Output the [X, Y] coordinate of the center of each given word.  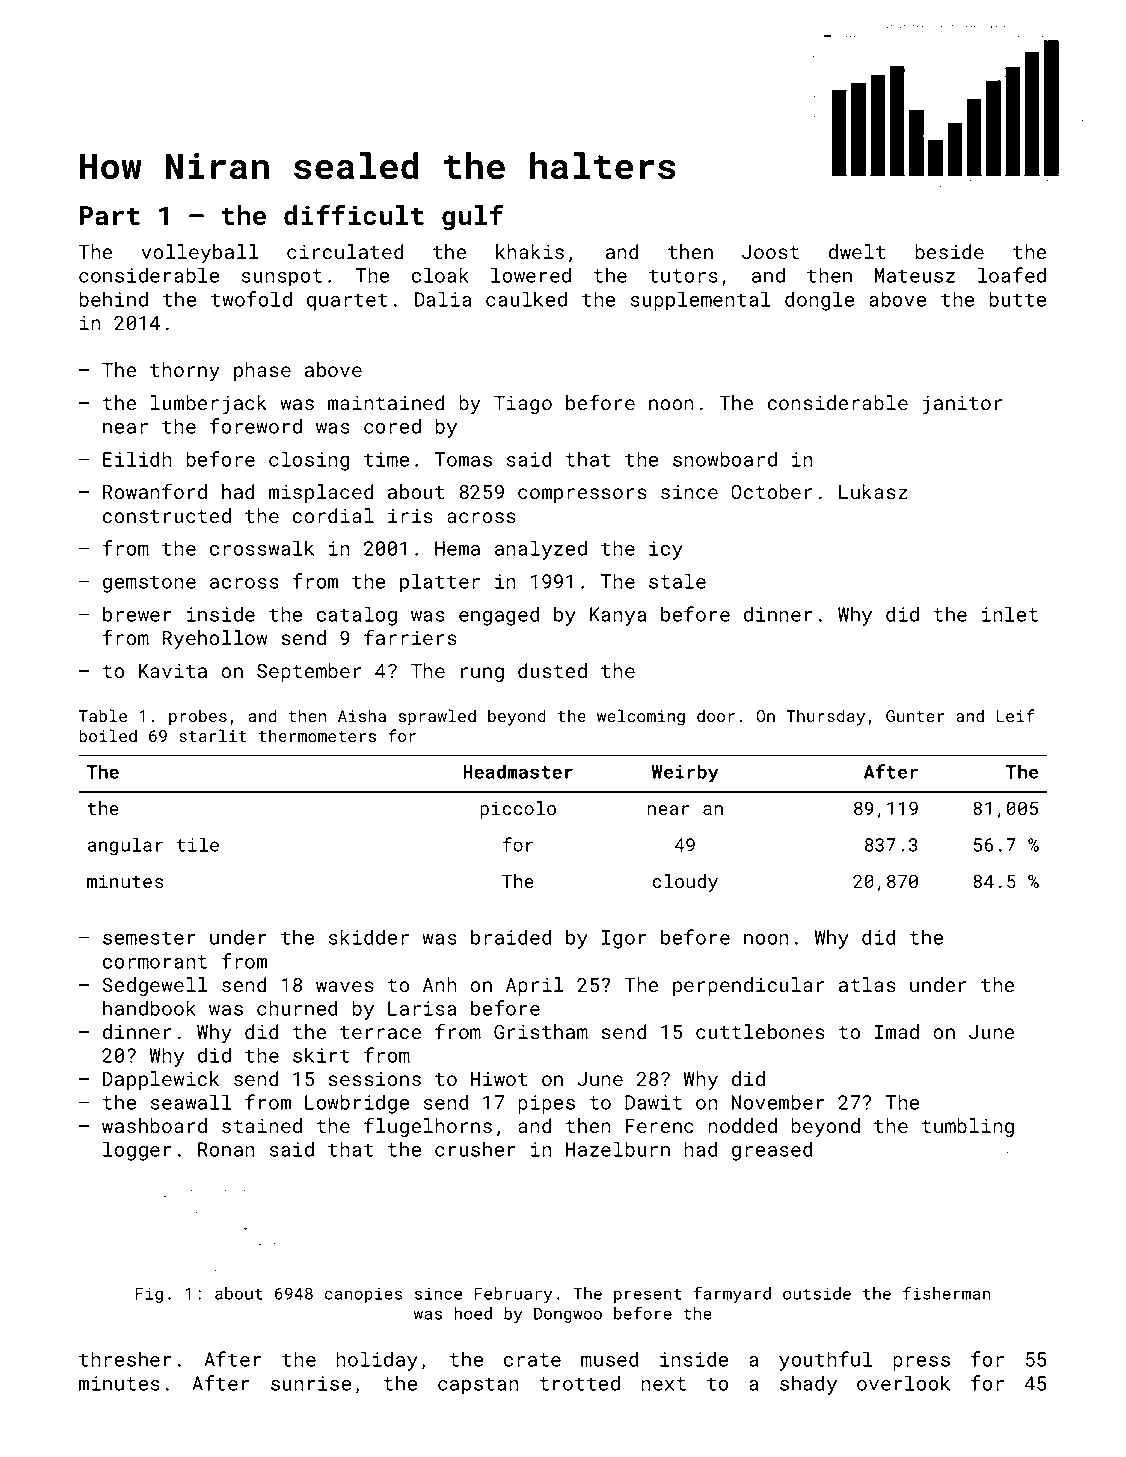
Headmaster [518, 771]
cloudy [685, 883]
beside [949, 251]
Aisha [362, 715]
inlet [1010, 614]
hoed [473, 1313]
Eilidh [137, 459]
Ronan [226, 1149]
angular [125, 846]
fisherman [947, 1293]
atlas [867, 984]
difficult [354, 215]
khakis [530, 251]
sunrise [311, 1383]
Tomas [463, 459]
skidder [369, 937]
